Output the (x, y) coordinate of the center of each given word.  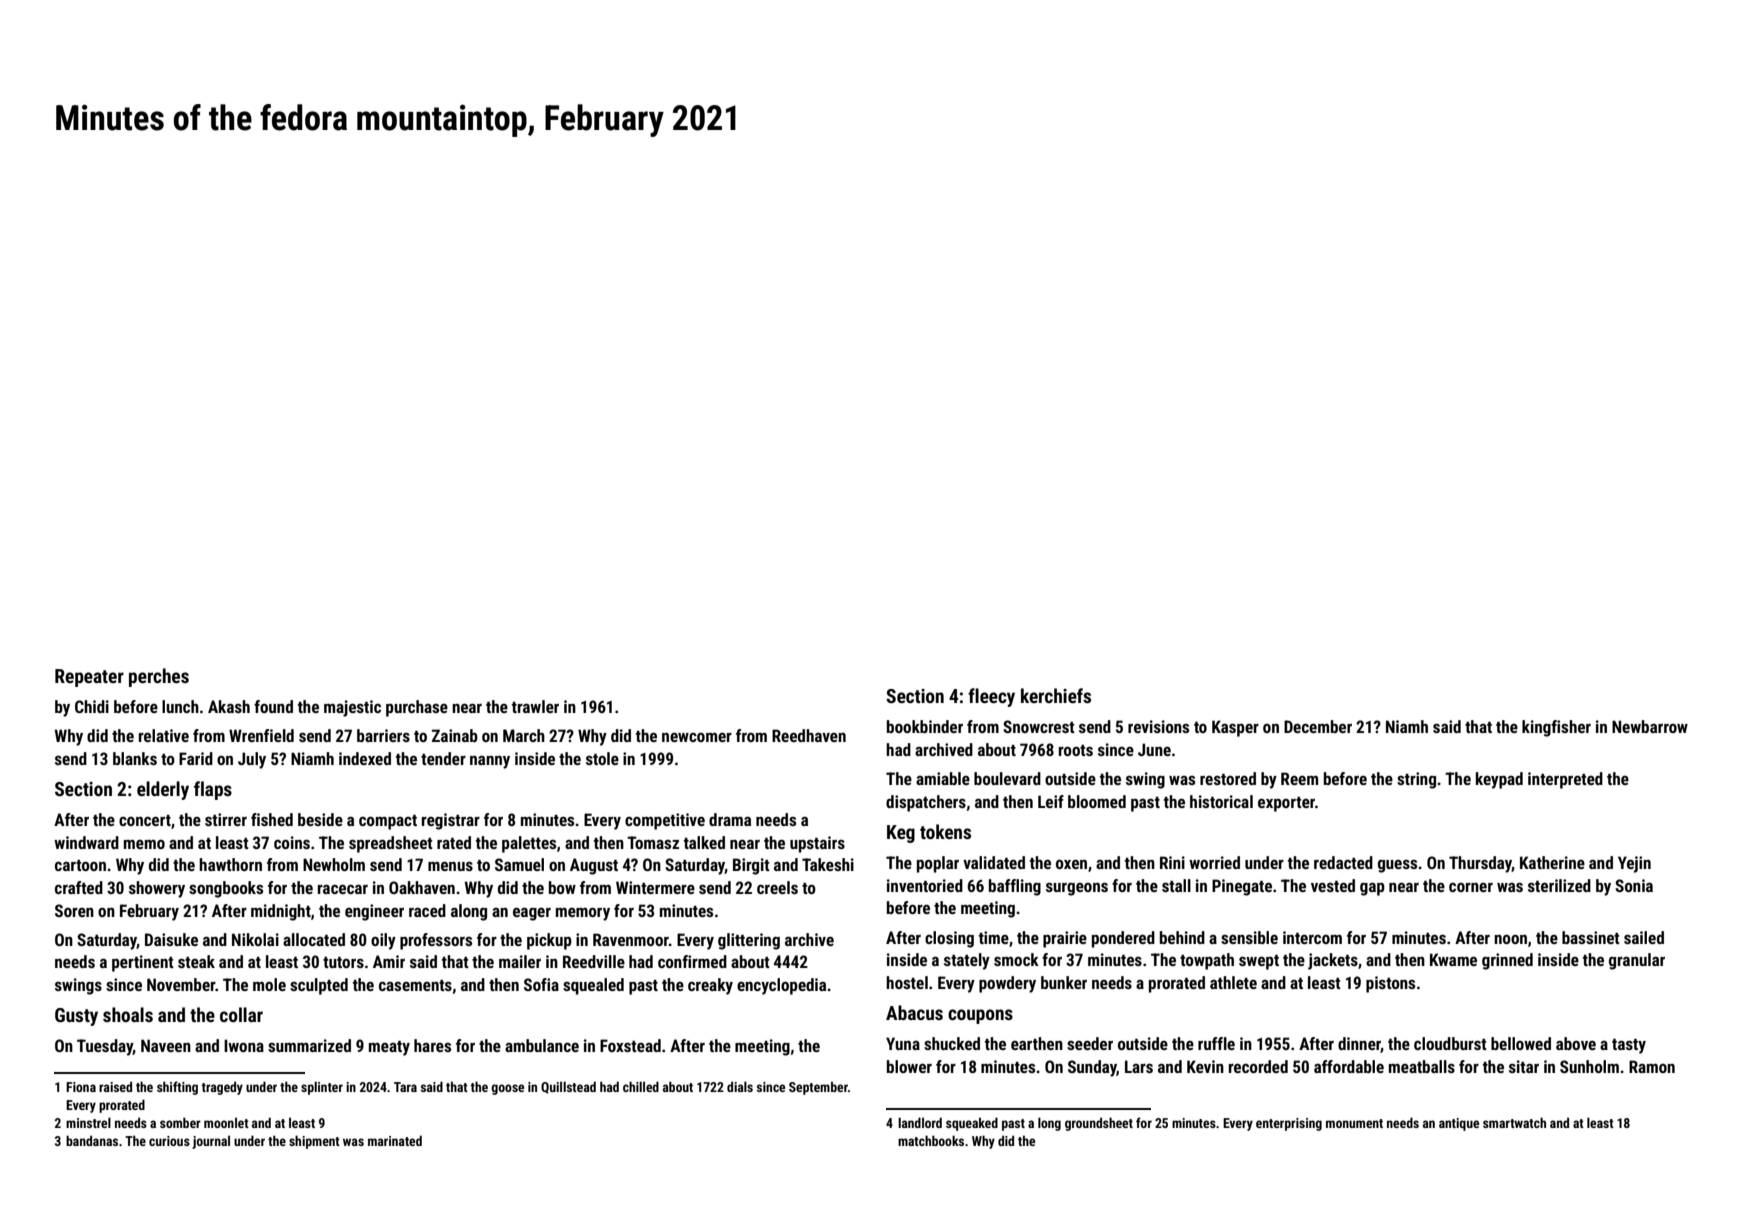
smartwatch (1514, 1122)
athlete (1233, 982)
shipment (314, 1142)
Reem (1299, 778)
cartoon (80, 865)
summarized (309, 1045)
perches (159, 677)
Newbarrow (1650, 726)
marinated (395, 1140)
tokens (945, 831)
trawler (535, 706)
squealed (593, 986)
